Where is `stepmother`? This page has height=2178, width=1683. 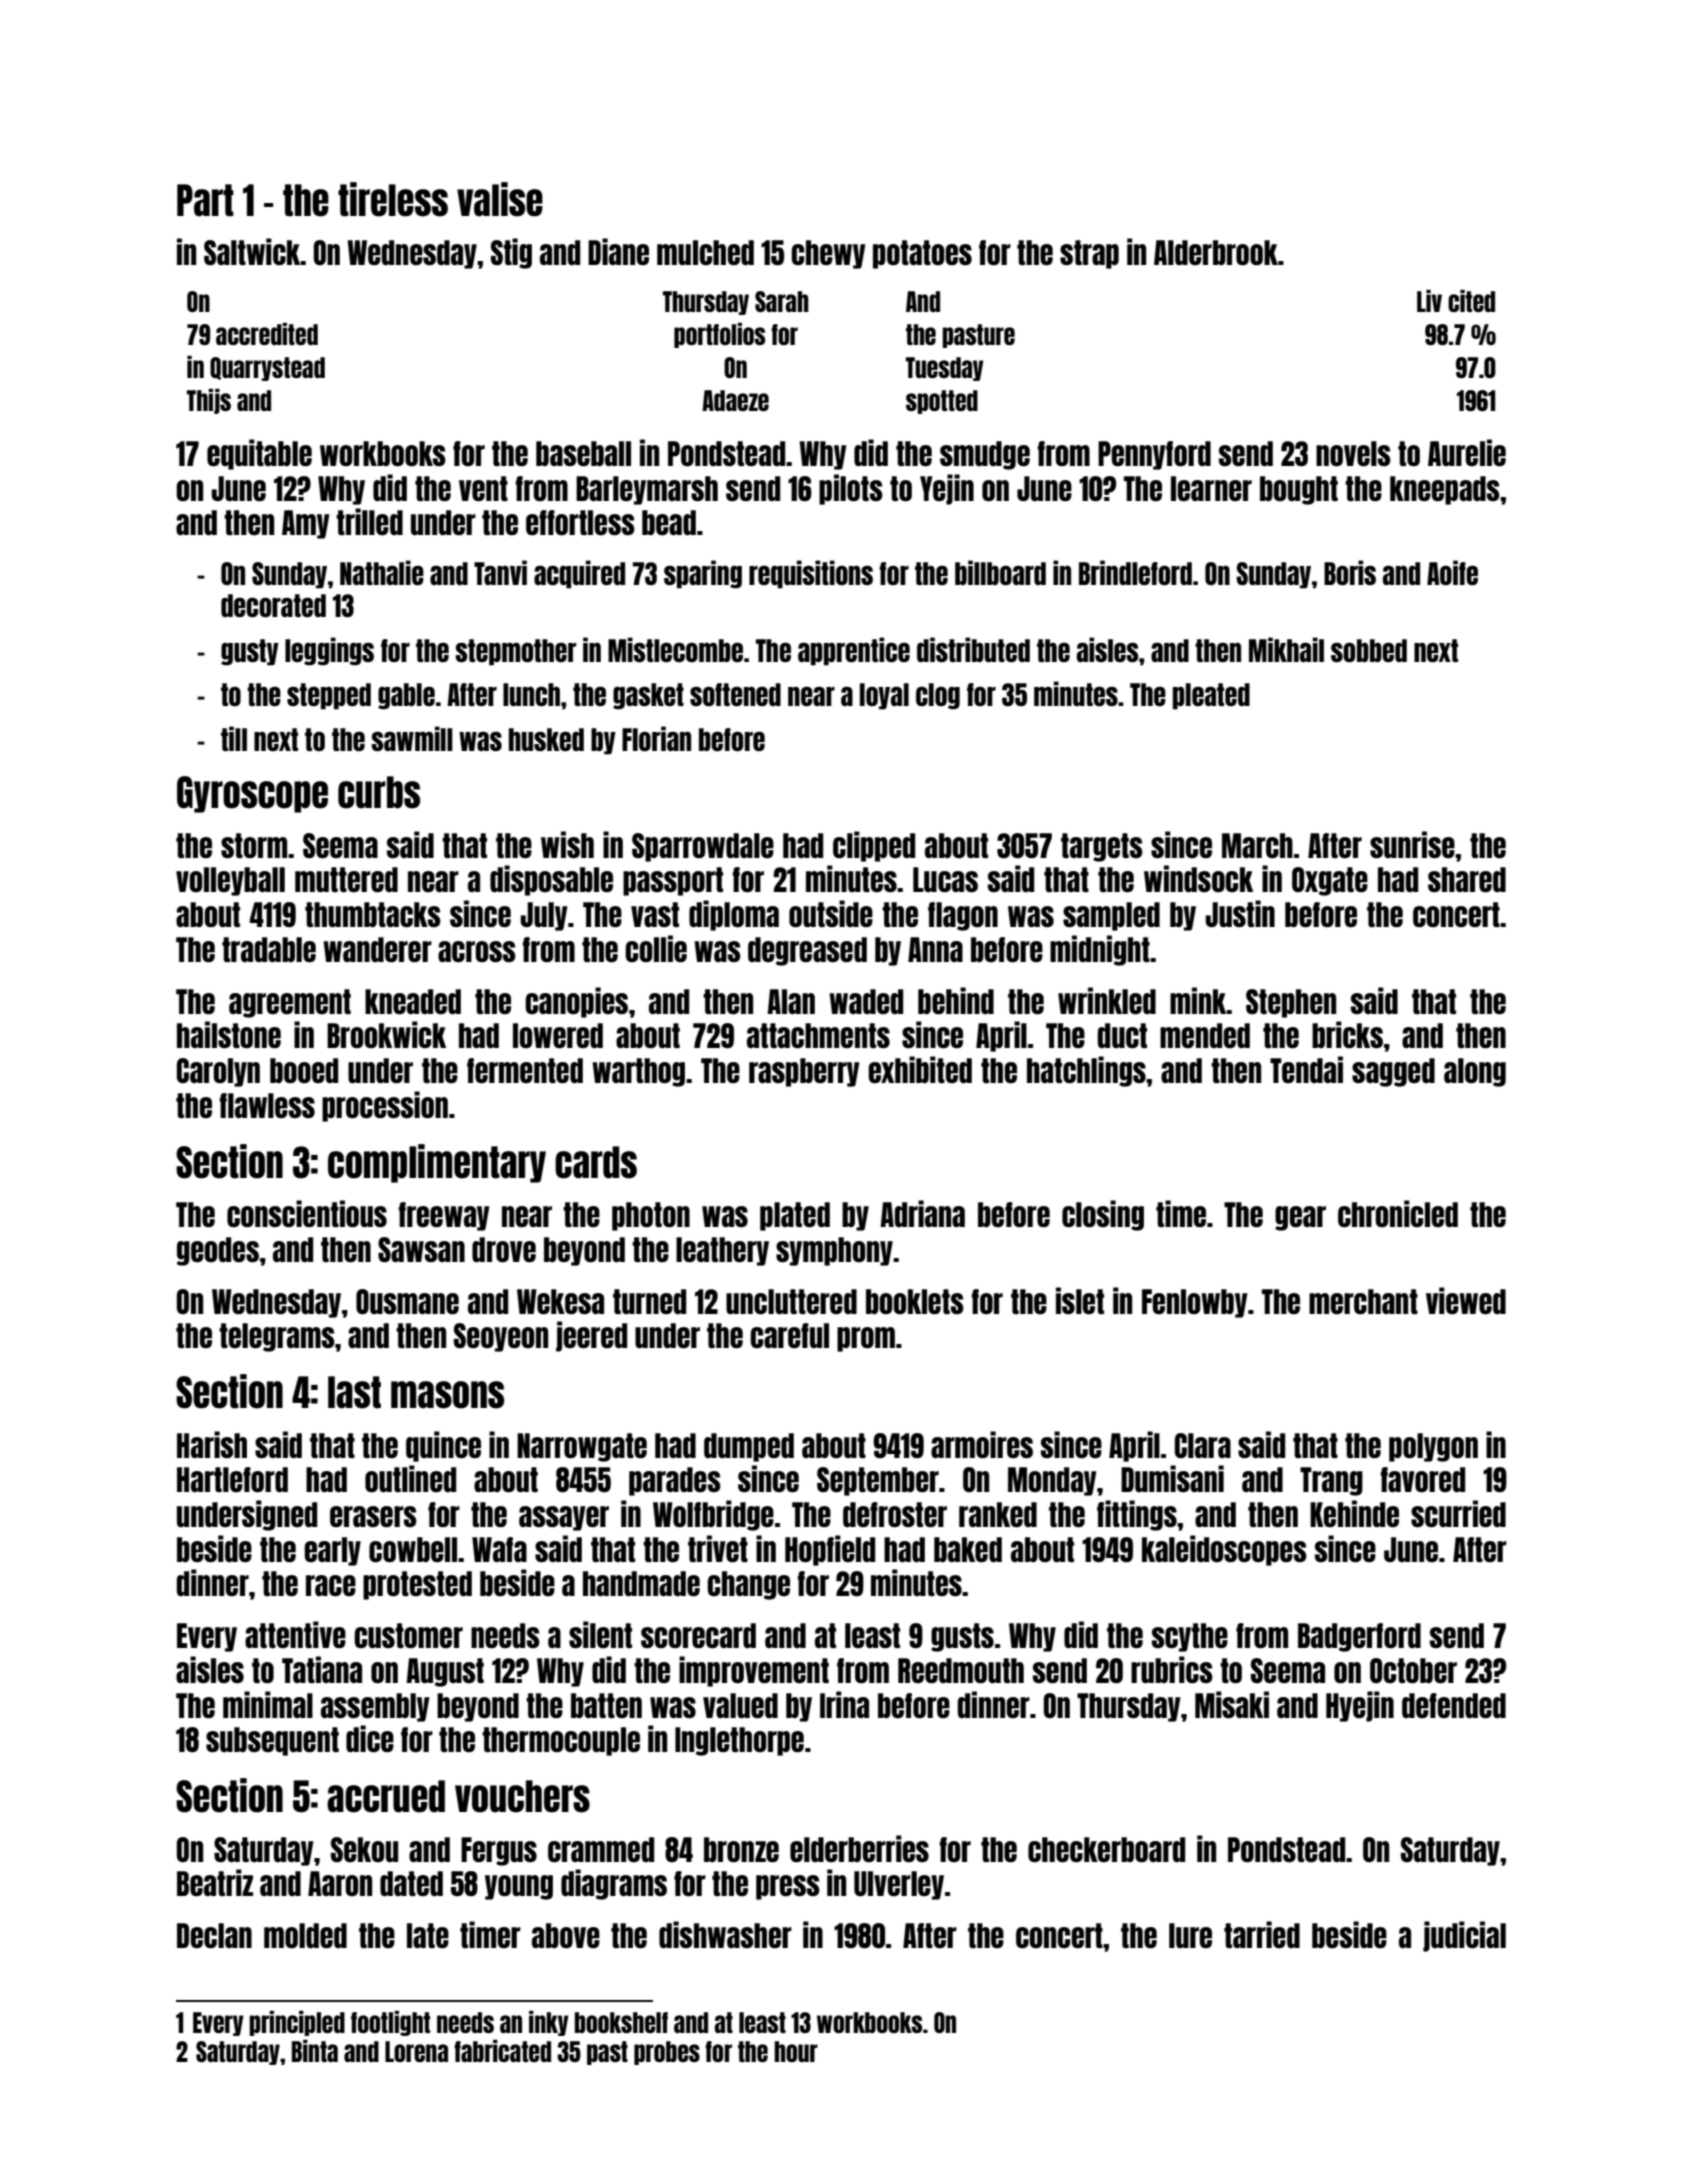 stepmother is located at coordinates (515, 652).
